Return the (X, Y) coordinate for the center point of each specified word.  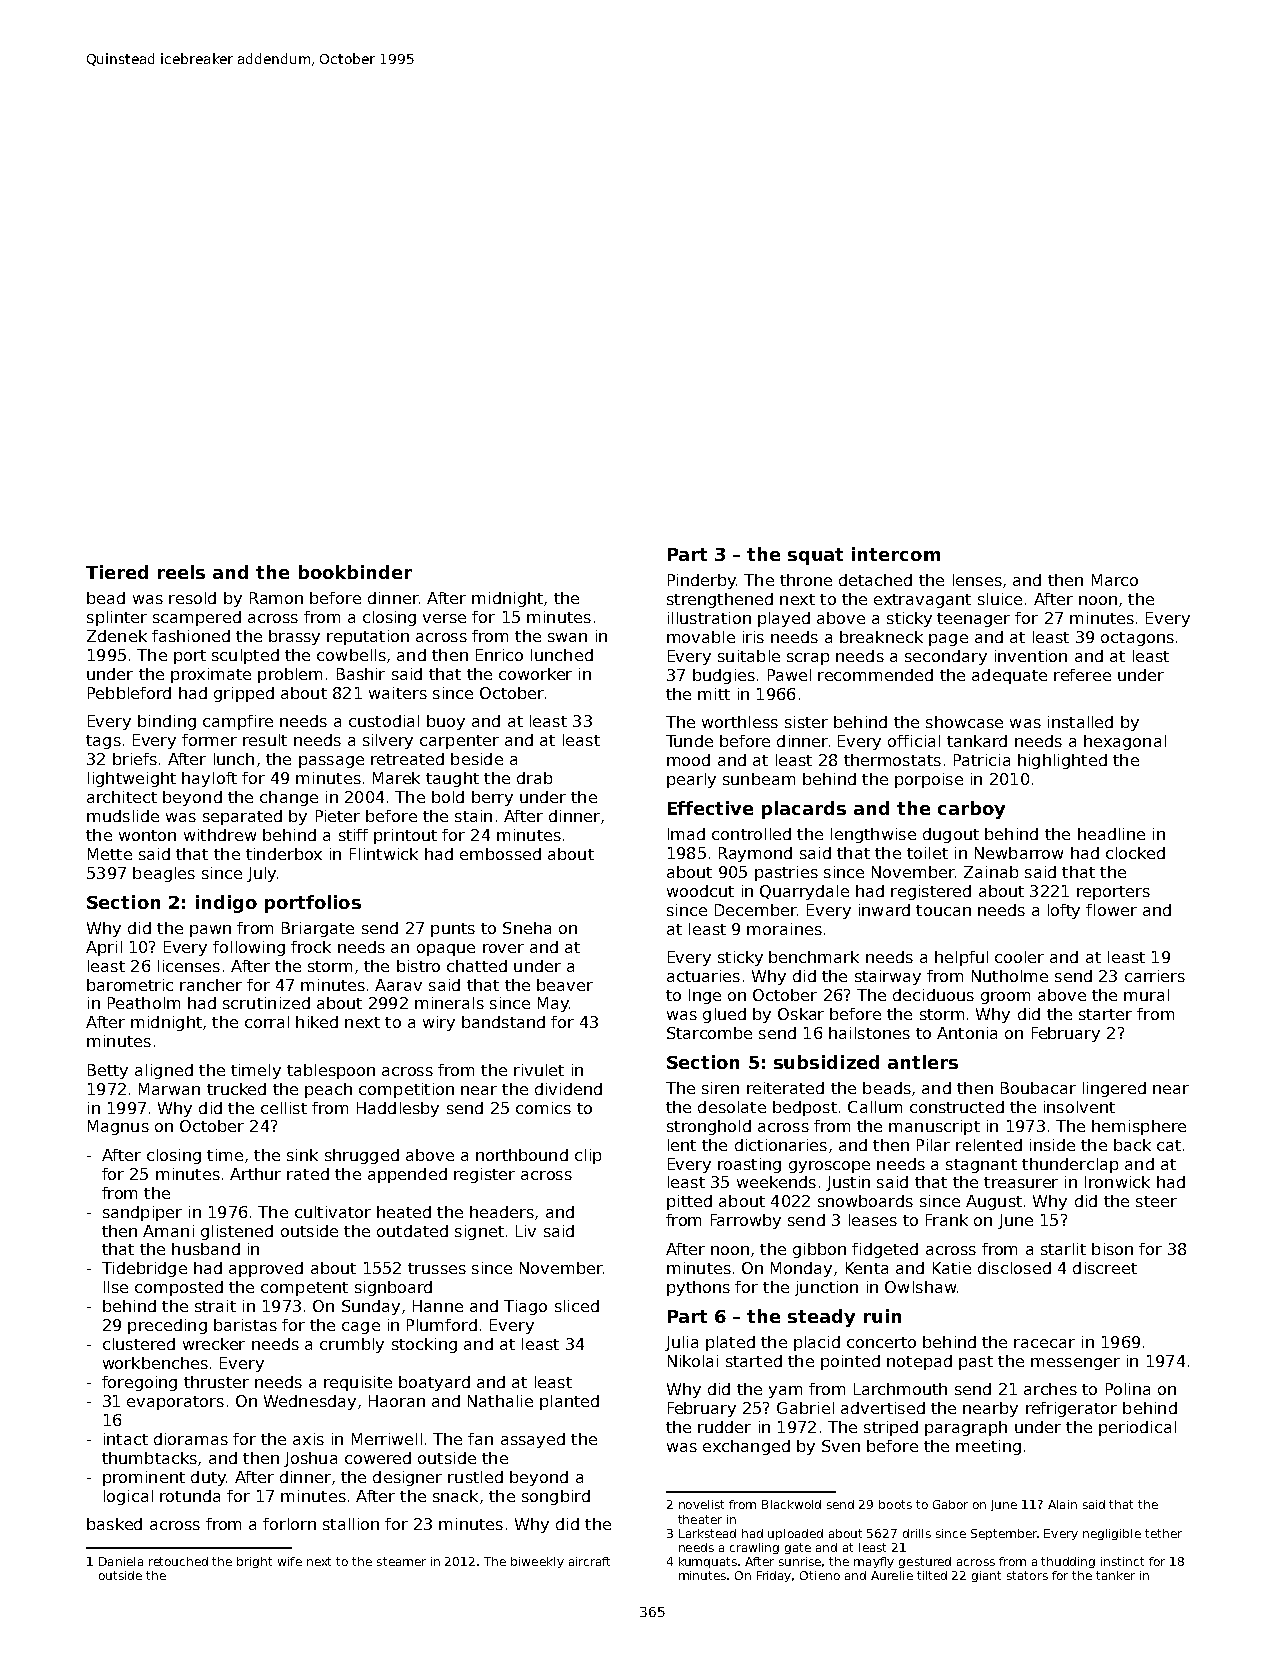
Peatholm (144, 1003)
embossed (500, 854)
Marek (396, 778)
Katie (952, 1268)
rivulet (539, 1070)
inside (1052, 1145)
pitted (689, 1202)
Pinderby (702, 581)
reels (181, 572)
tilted (932, 1575)
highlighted (1062, 761)
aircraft (589, 1561)
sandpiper (142, 1213)
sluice (1000, 599)
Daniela (121, 1561)
